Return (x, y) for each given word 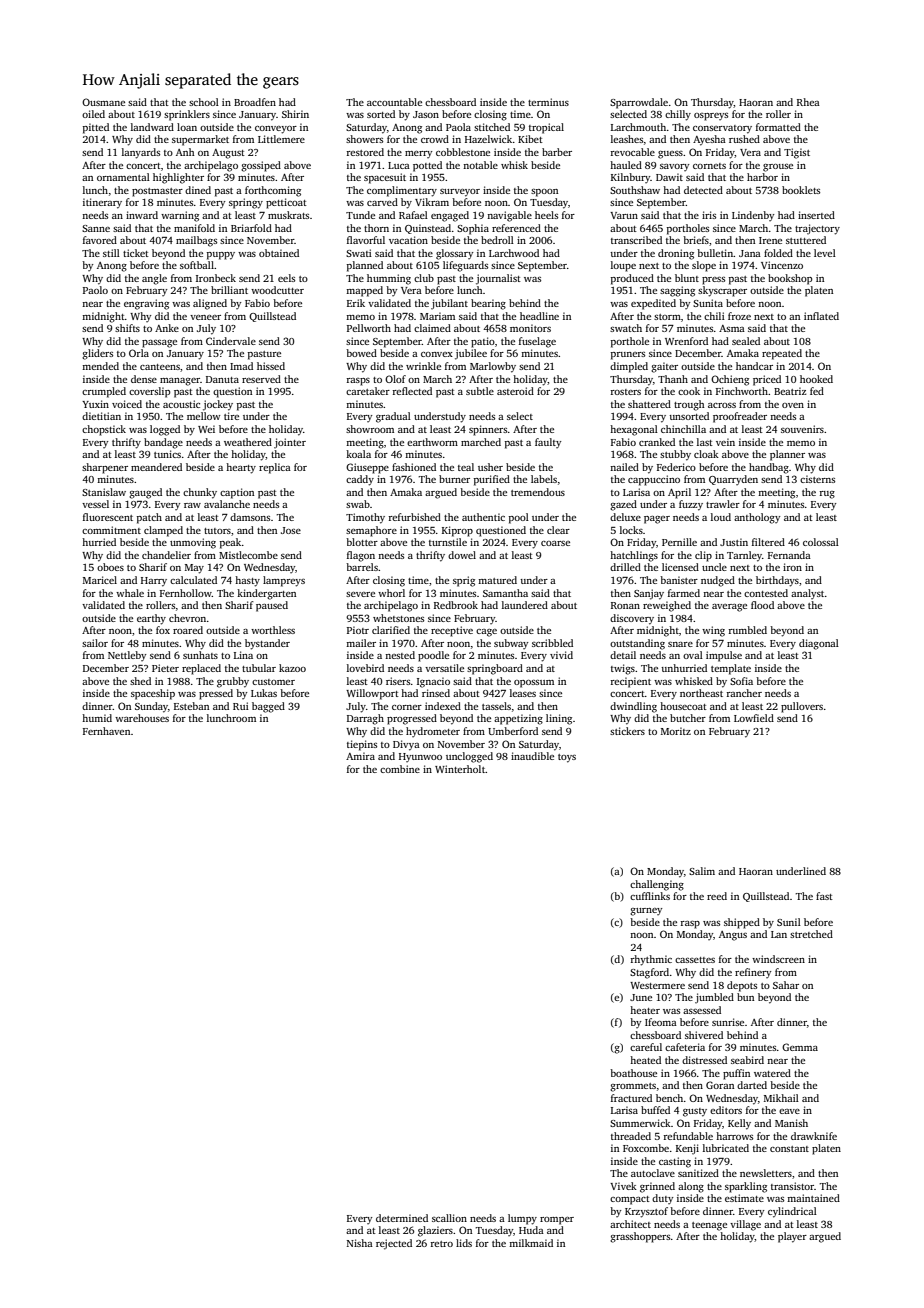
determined (402, 1218)
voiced (127, 404)
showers (364, 139)
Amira (360, 756)
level (825, 253)
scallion (449, 1218)
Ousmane (103, 102)
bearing (488, 304)
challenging (657, 885)
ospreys (711, 117)
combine (400, 769)
